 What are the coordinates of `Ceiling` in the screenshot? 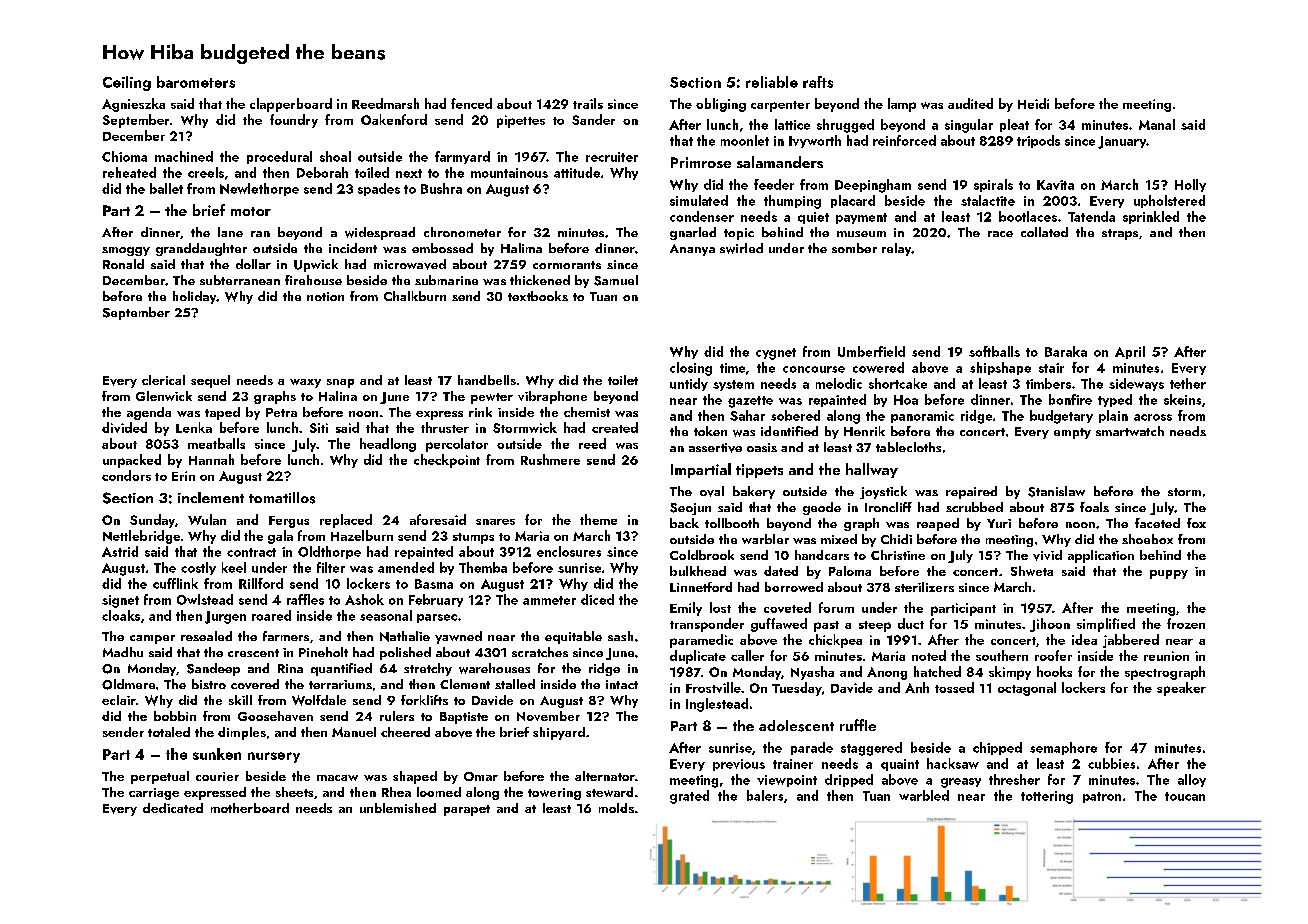 It's located at (127, 83).
